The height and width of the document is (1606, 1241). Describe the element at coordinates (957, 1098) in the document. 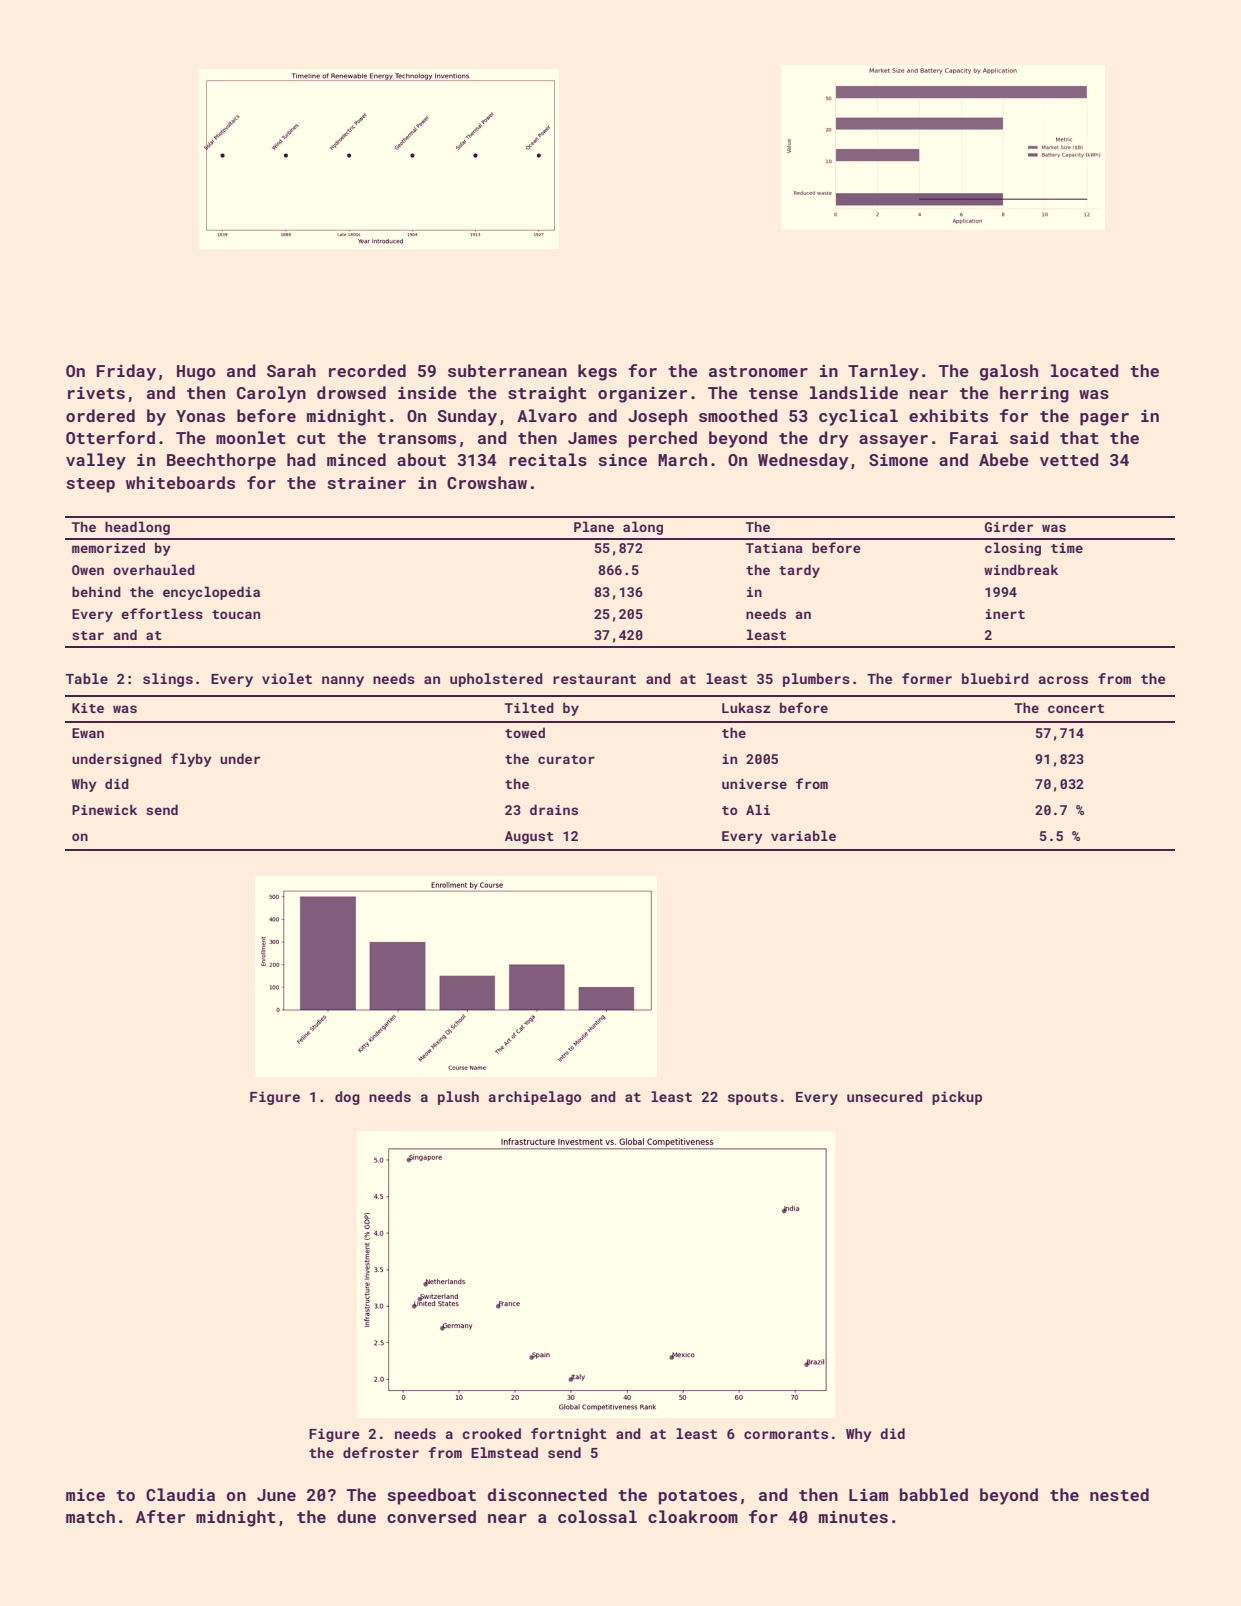

I see `pickup` at that location.
